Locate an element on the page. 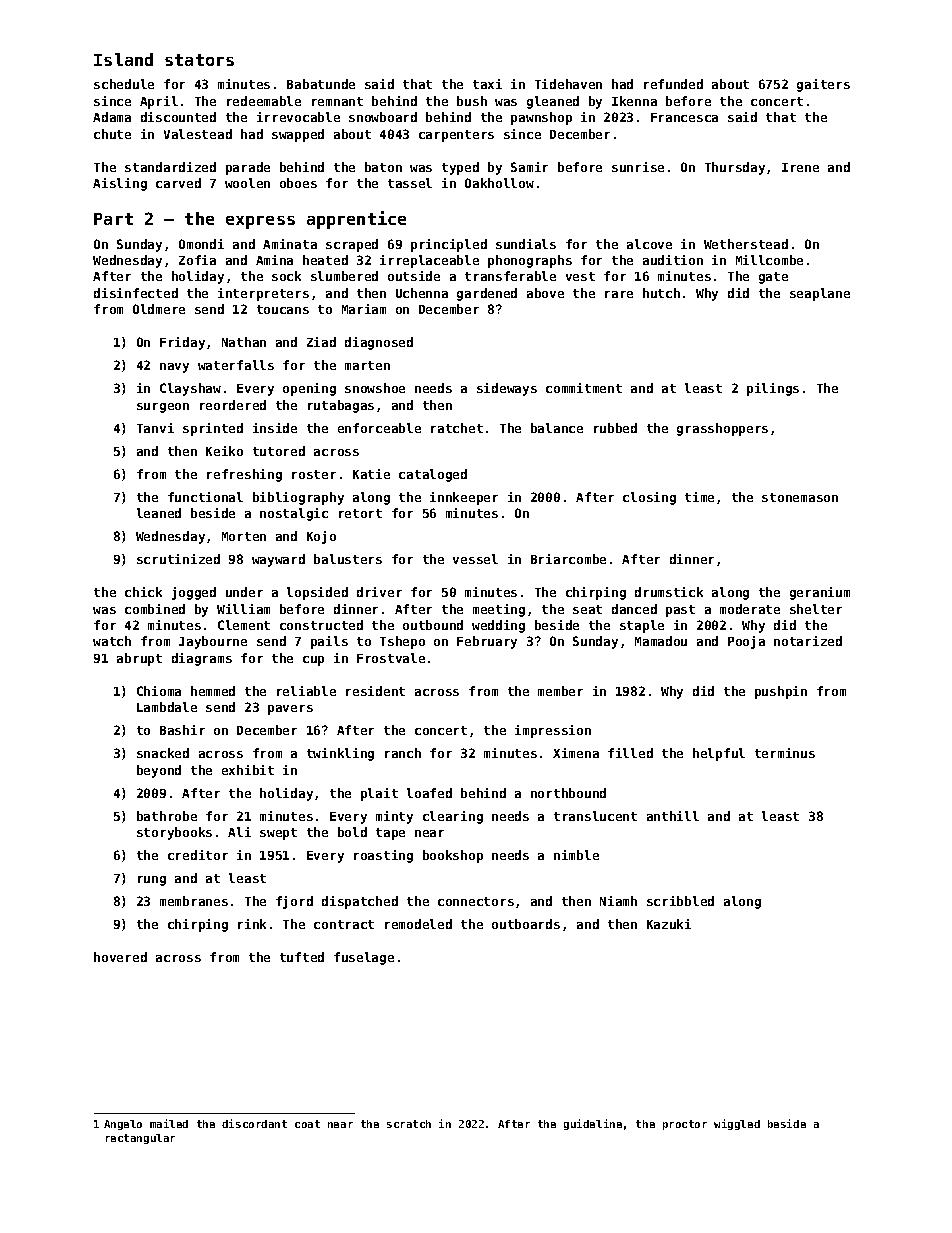 The image size is (952, 1233). gaiters is located at coordinates (823, 85).
